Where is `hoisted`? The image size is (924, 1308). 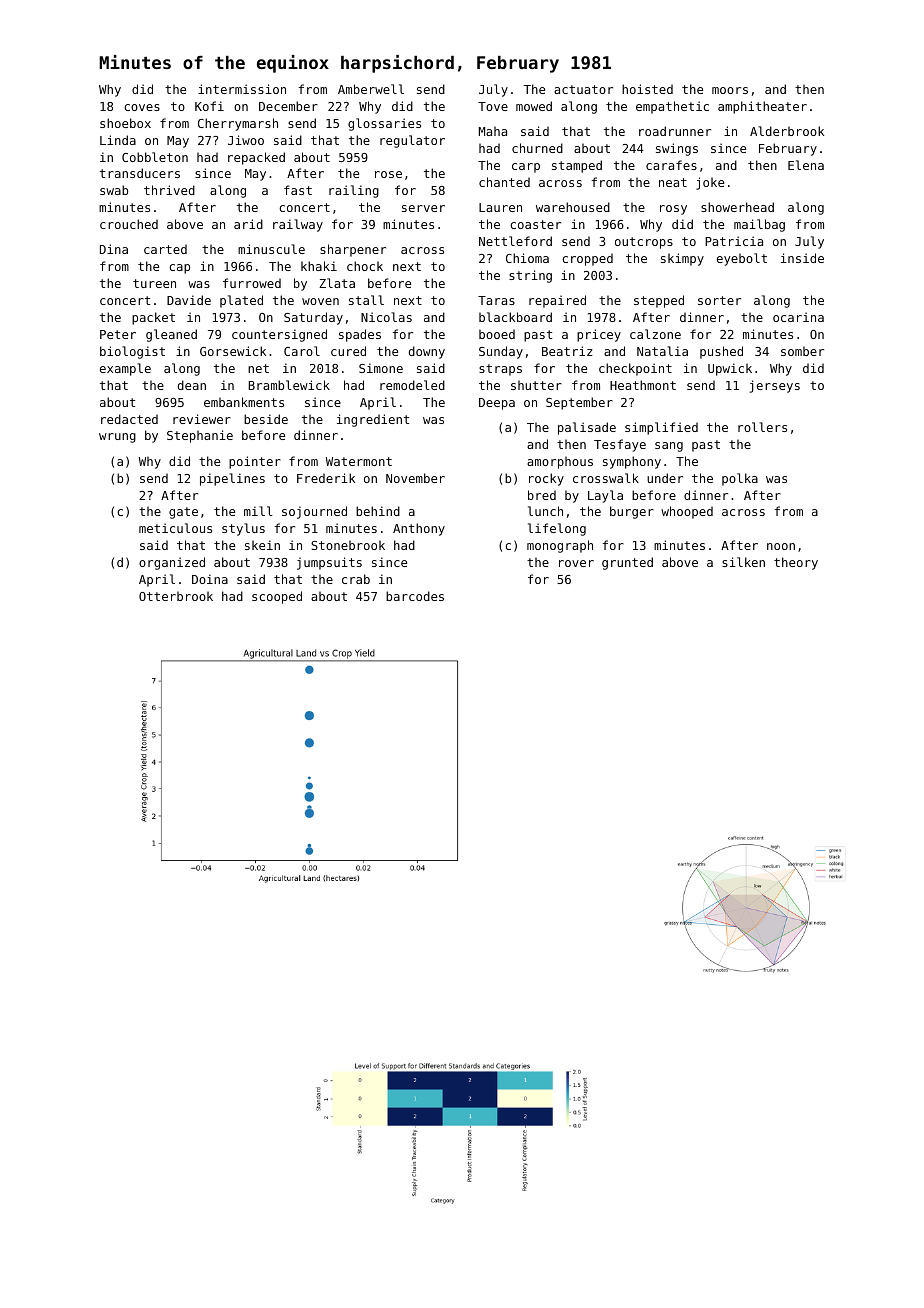
hoisted is located at coordinates (647, 89).
